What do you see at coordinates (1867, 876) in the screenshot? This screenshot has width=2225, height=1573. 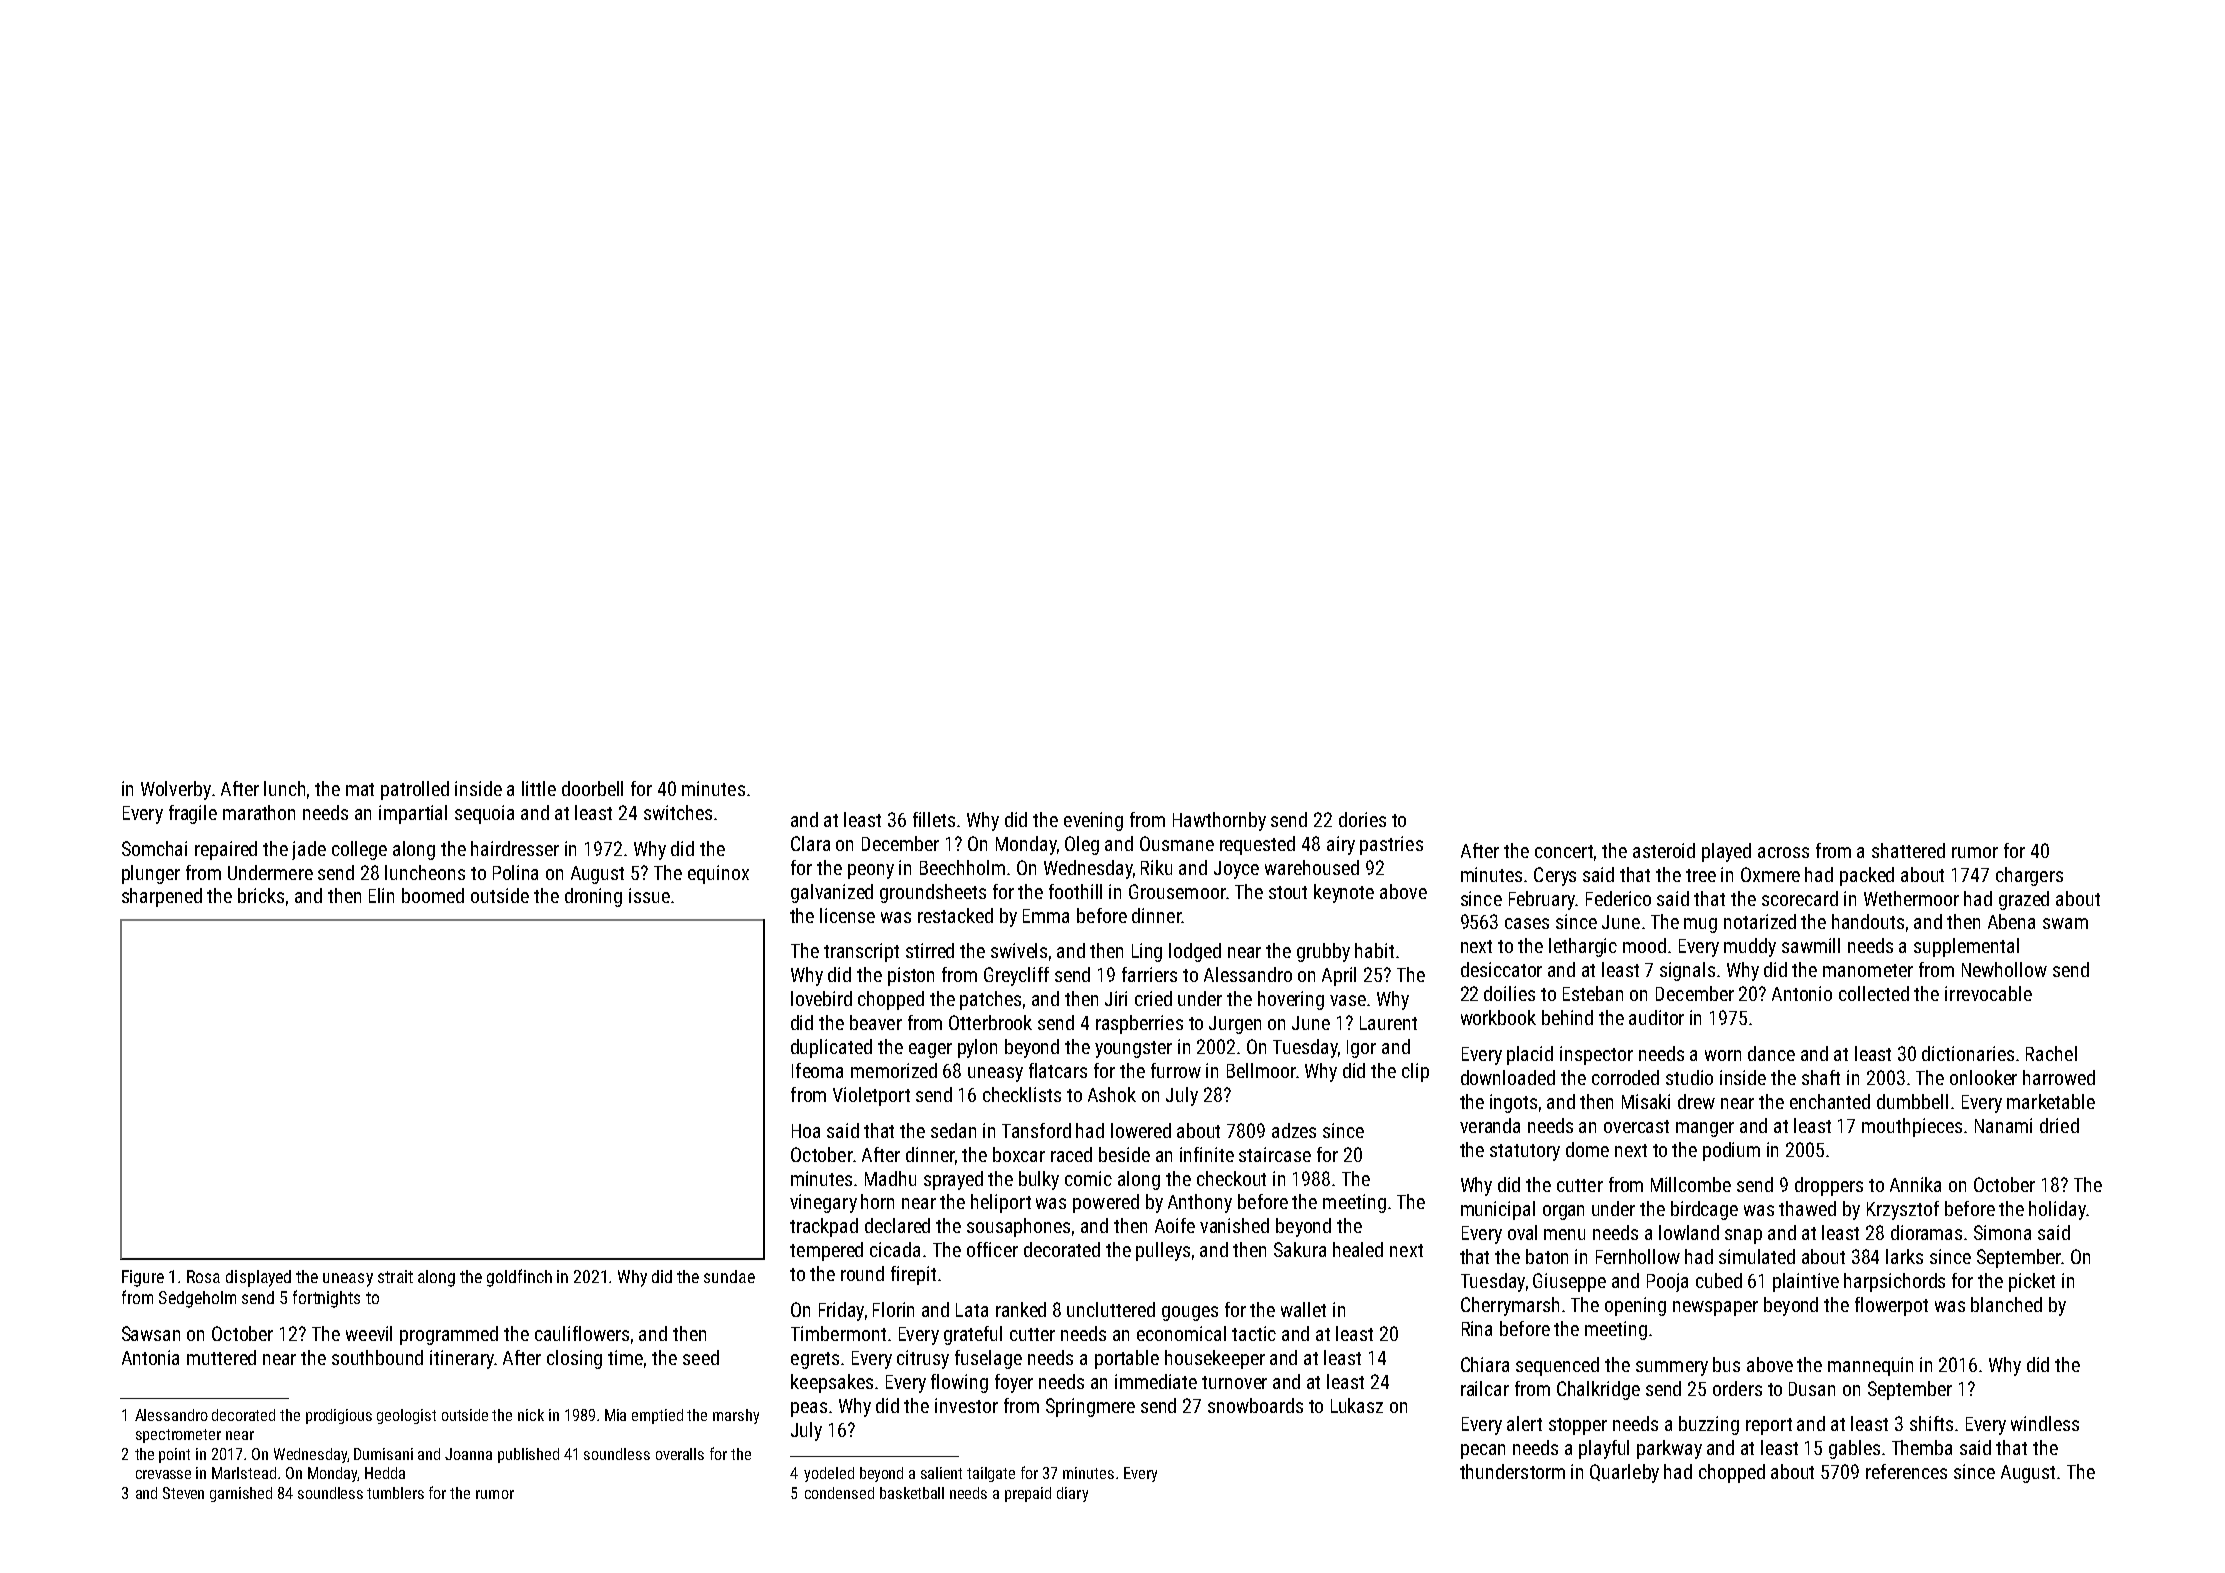 I see `packed` at bounding box center [1867, 876].
